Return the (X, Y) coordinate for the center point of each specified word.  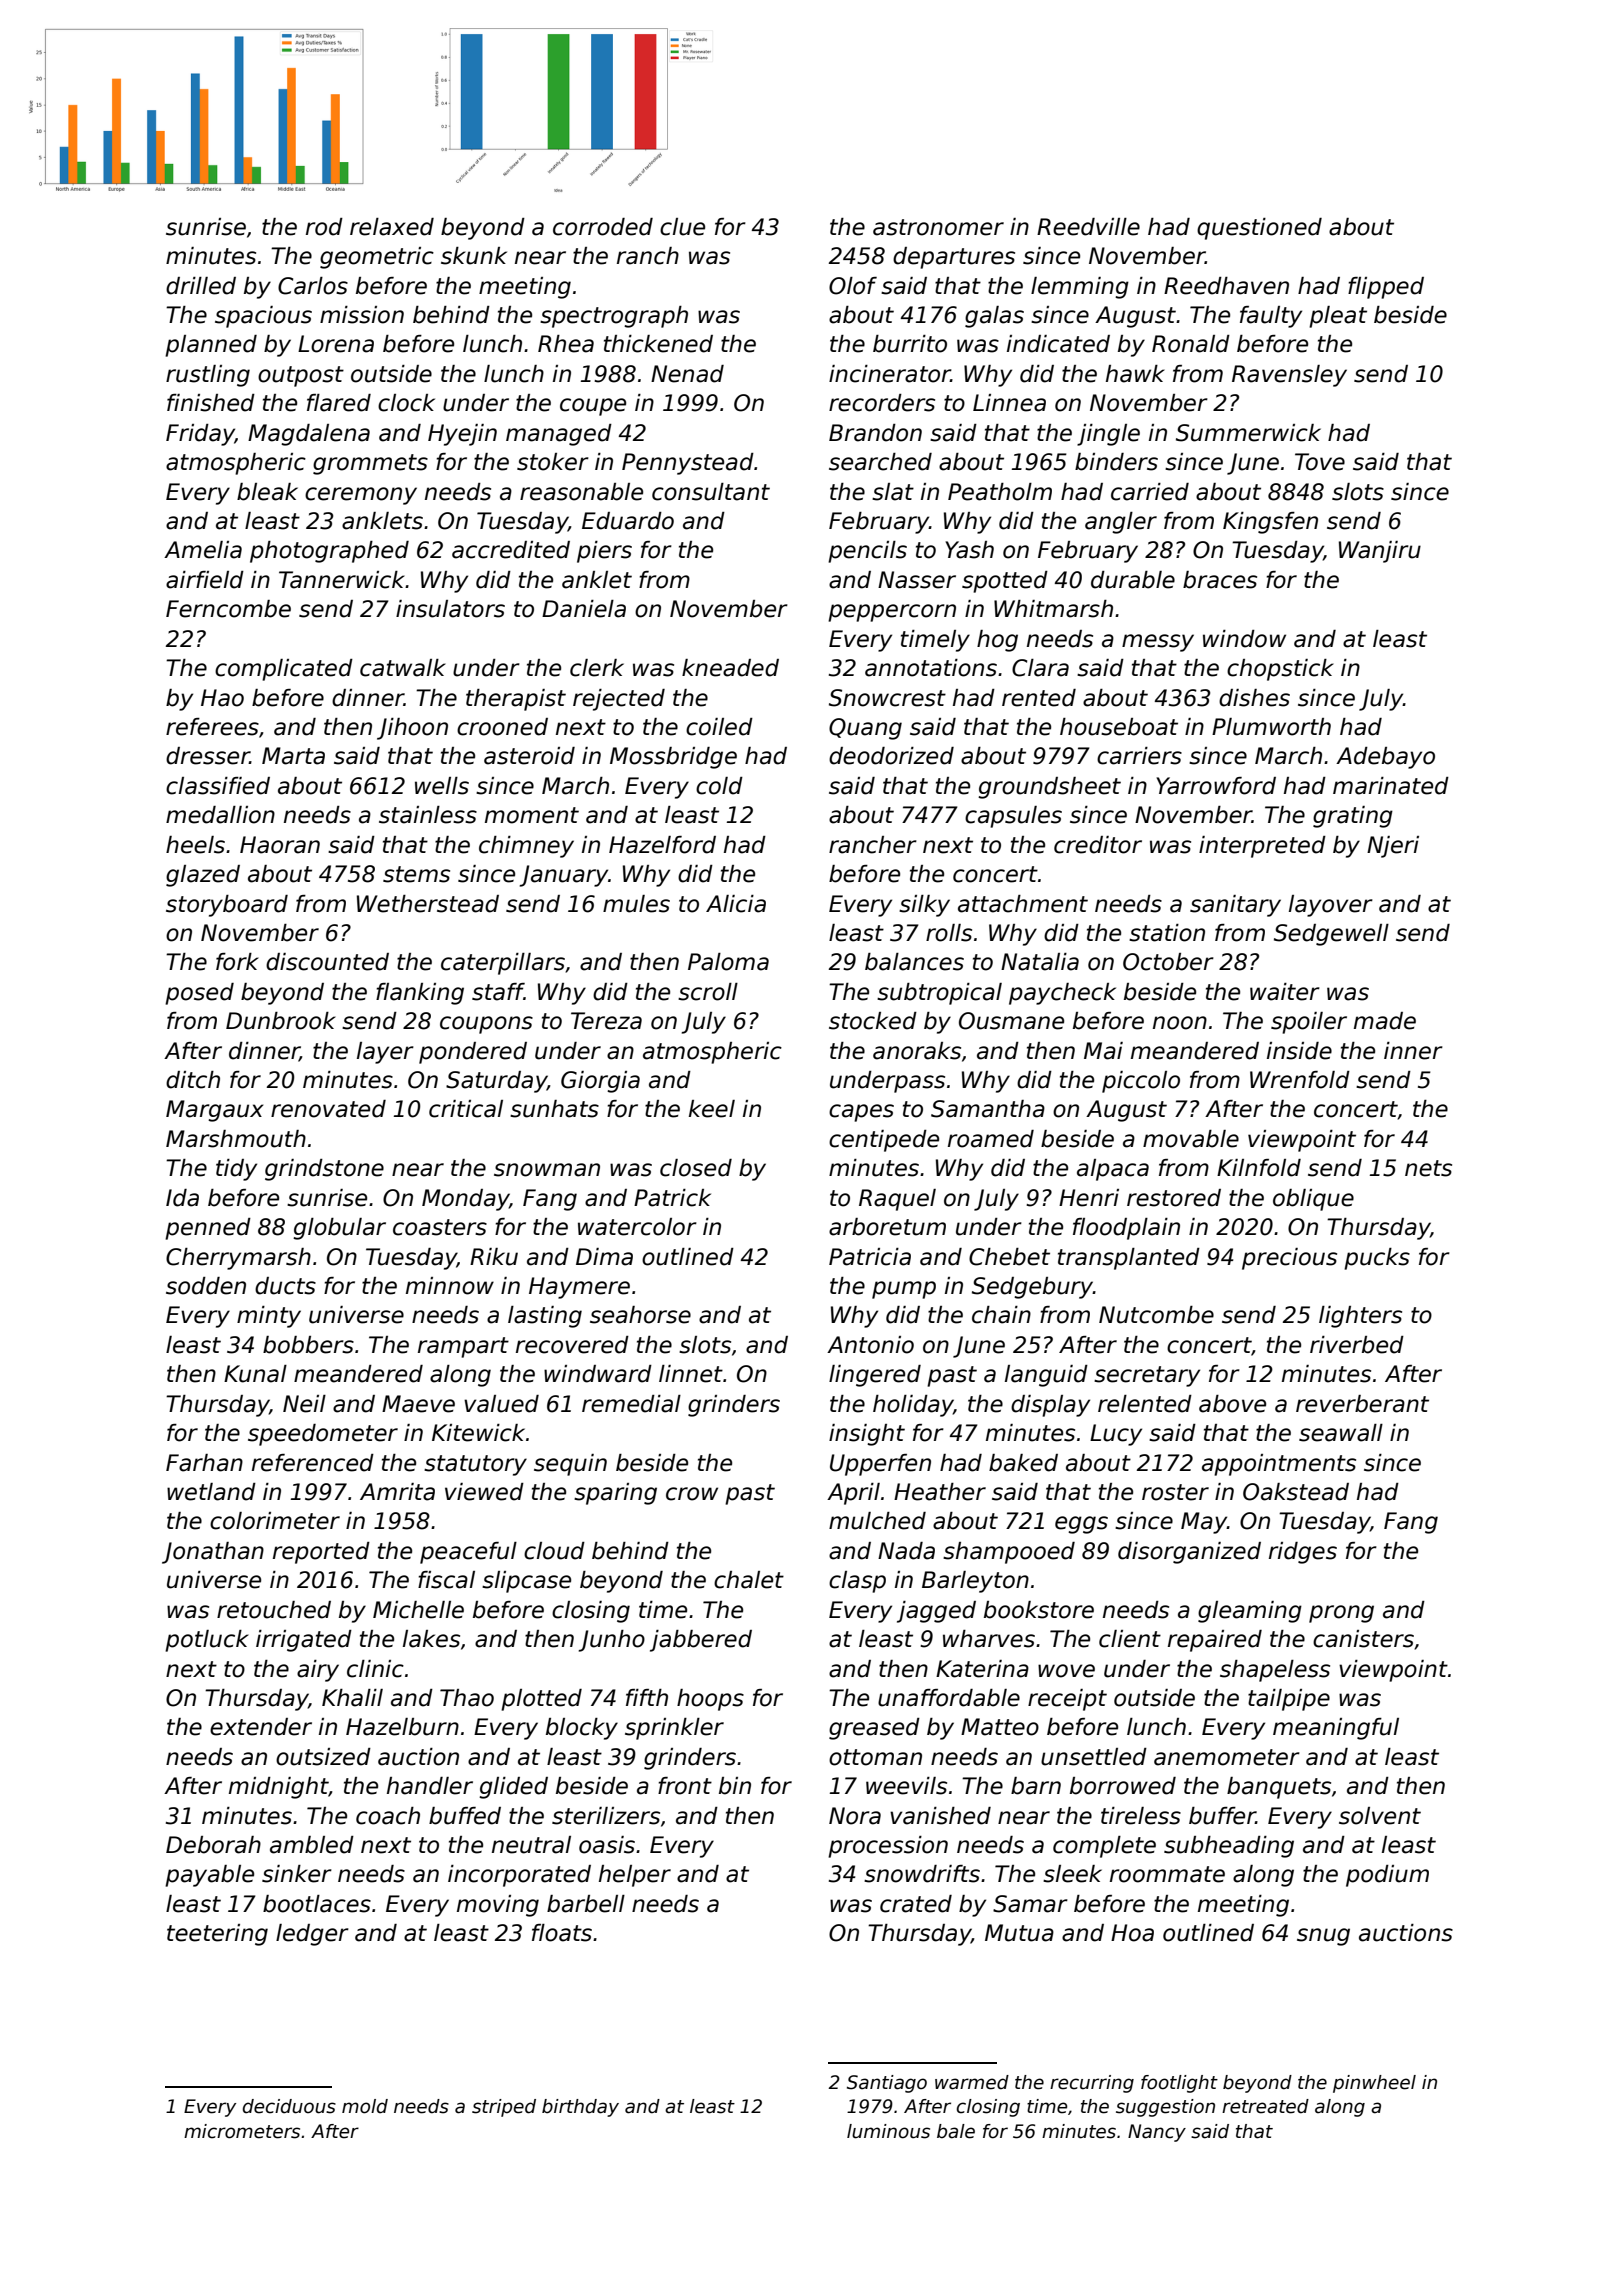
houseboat (1119, 727)
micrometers (242, 2131)
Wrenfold (1300, 1080)
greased (874, 1729)
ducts (285, 1286)
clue (682, 227)
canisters (1363, 1639)
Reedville (1088, 227)
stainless (428, 815)
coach (388, 1816)
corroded (603, 227)
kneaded (730, 668)
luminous (888, 2131)
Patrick (672, 1198)
